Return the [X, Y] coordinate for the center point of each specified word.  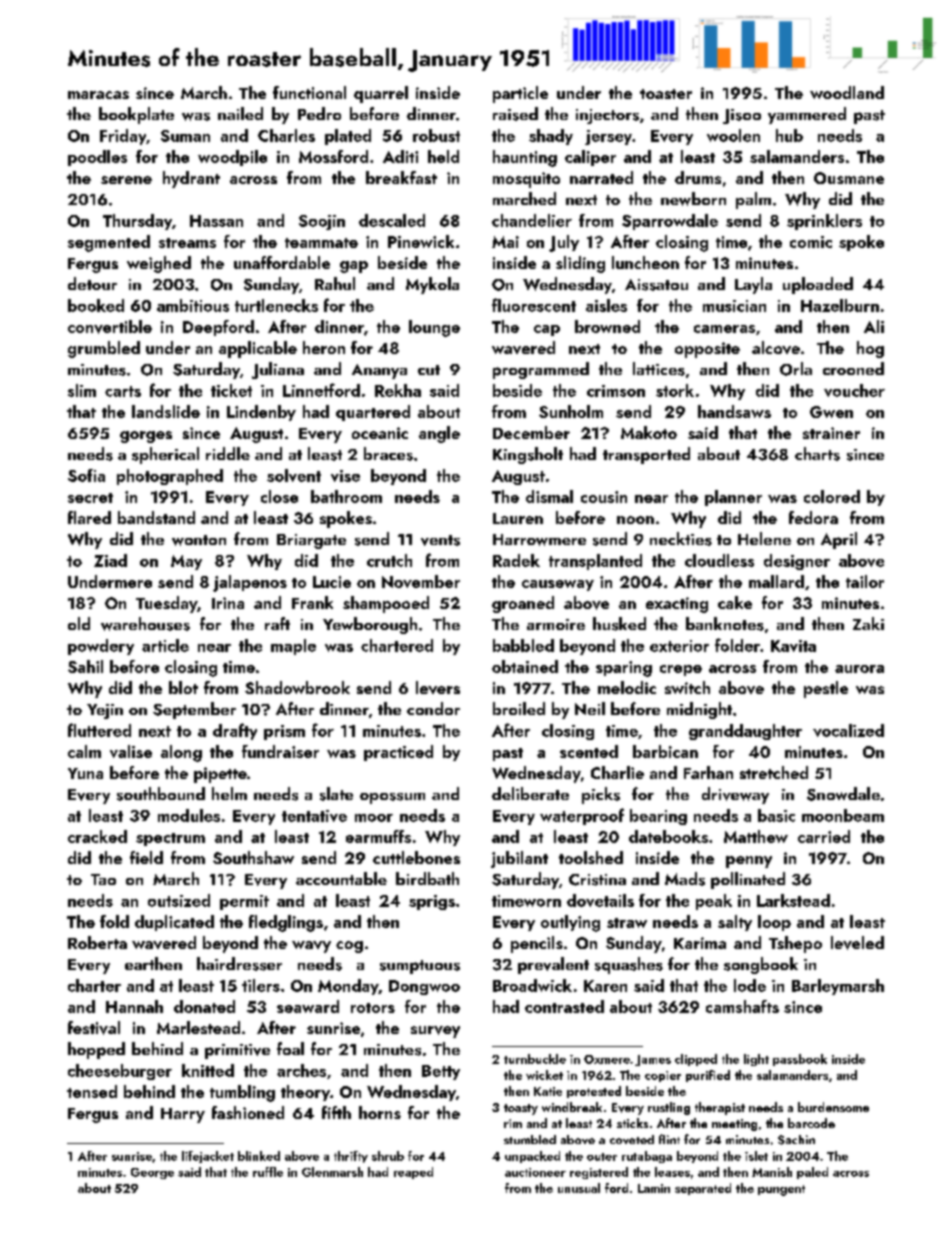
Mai [505, 242]
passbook [800, 1060]
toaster [666, 94]
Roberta [97, 942]
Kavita [793, 646]
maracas [98, 95]
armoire [556, 624]
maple [293, 647]
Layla [753, 285]
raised [515, 114]
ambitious [193, 305]
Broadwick [532, 985]
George [152, 1173]
